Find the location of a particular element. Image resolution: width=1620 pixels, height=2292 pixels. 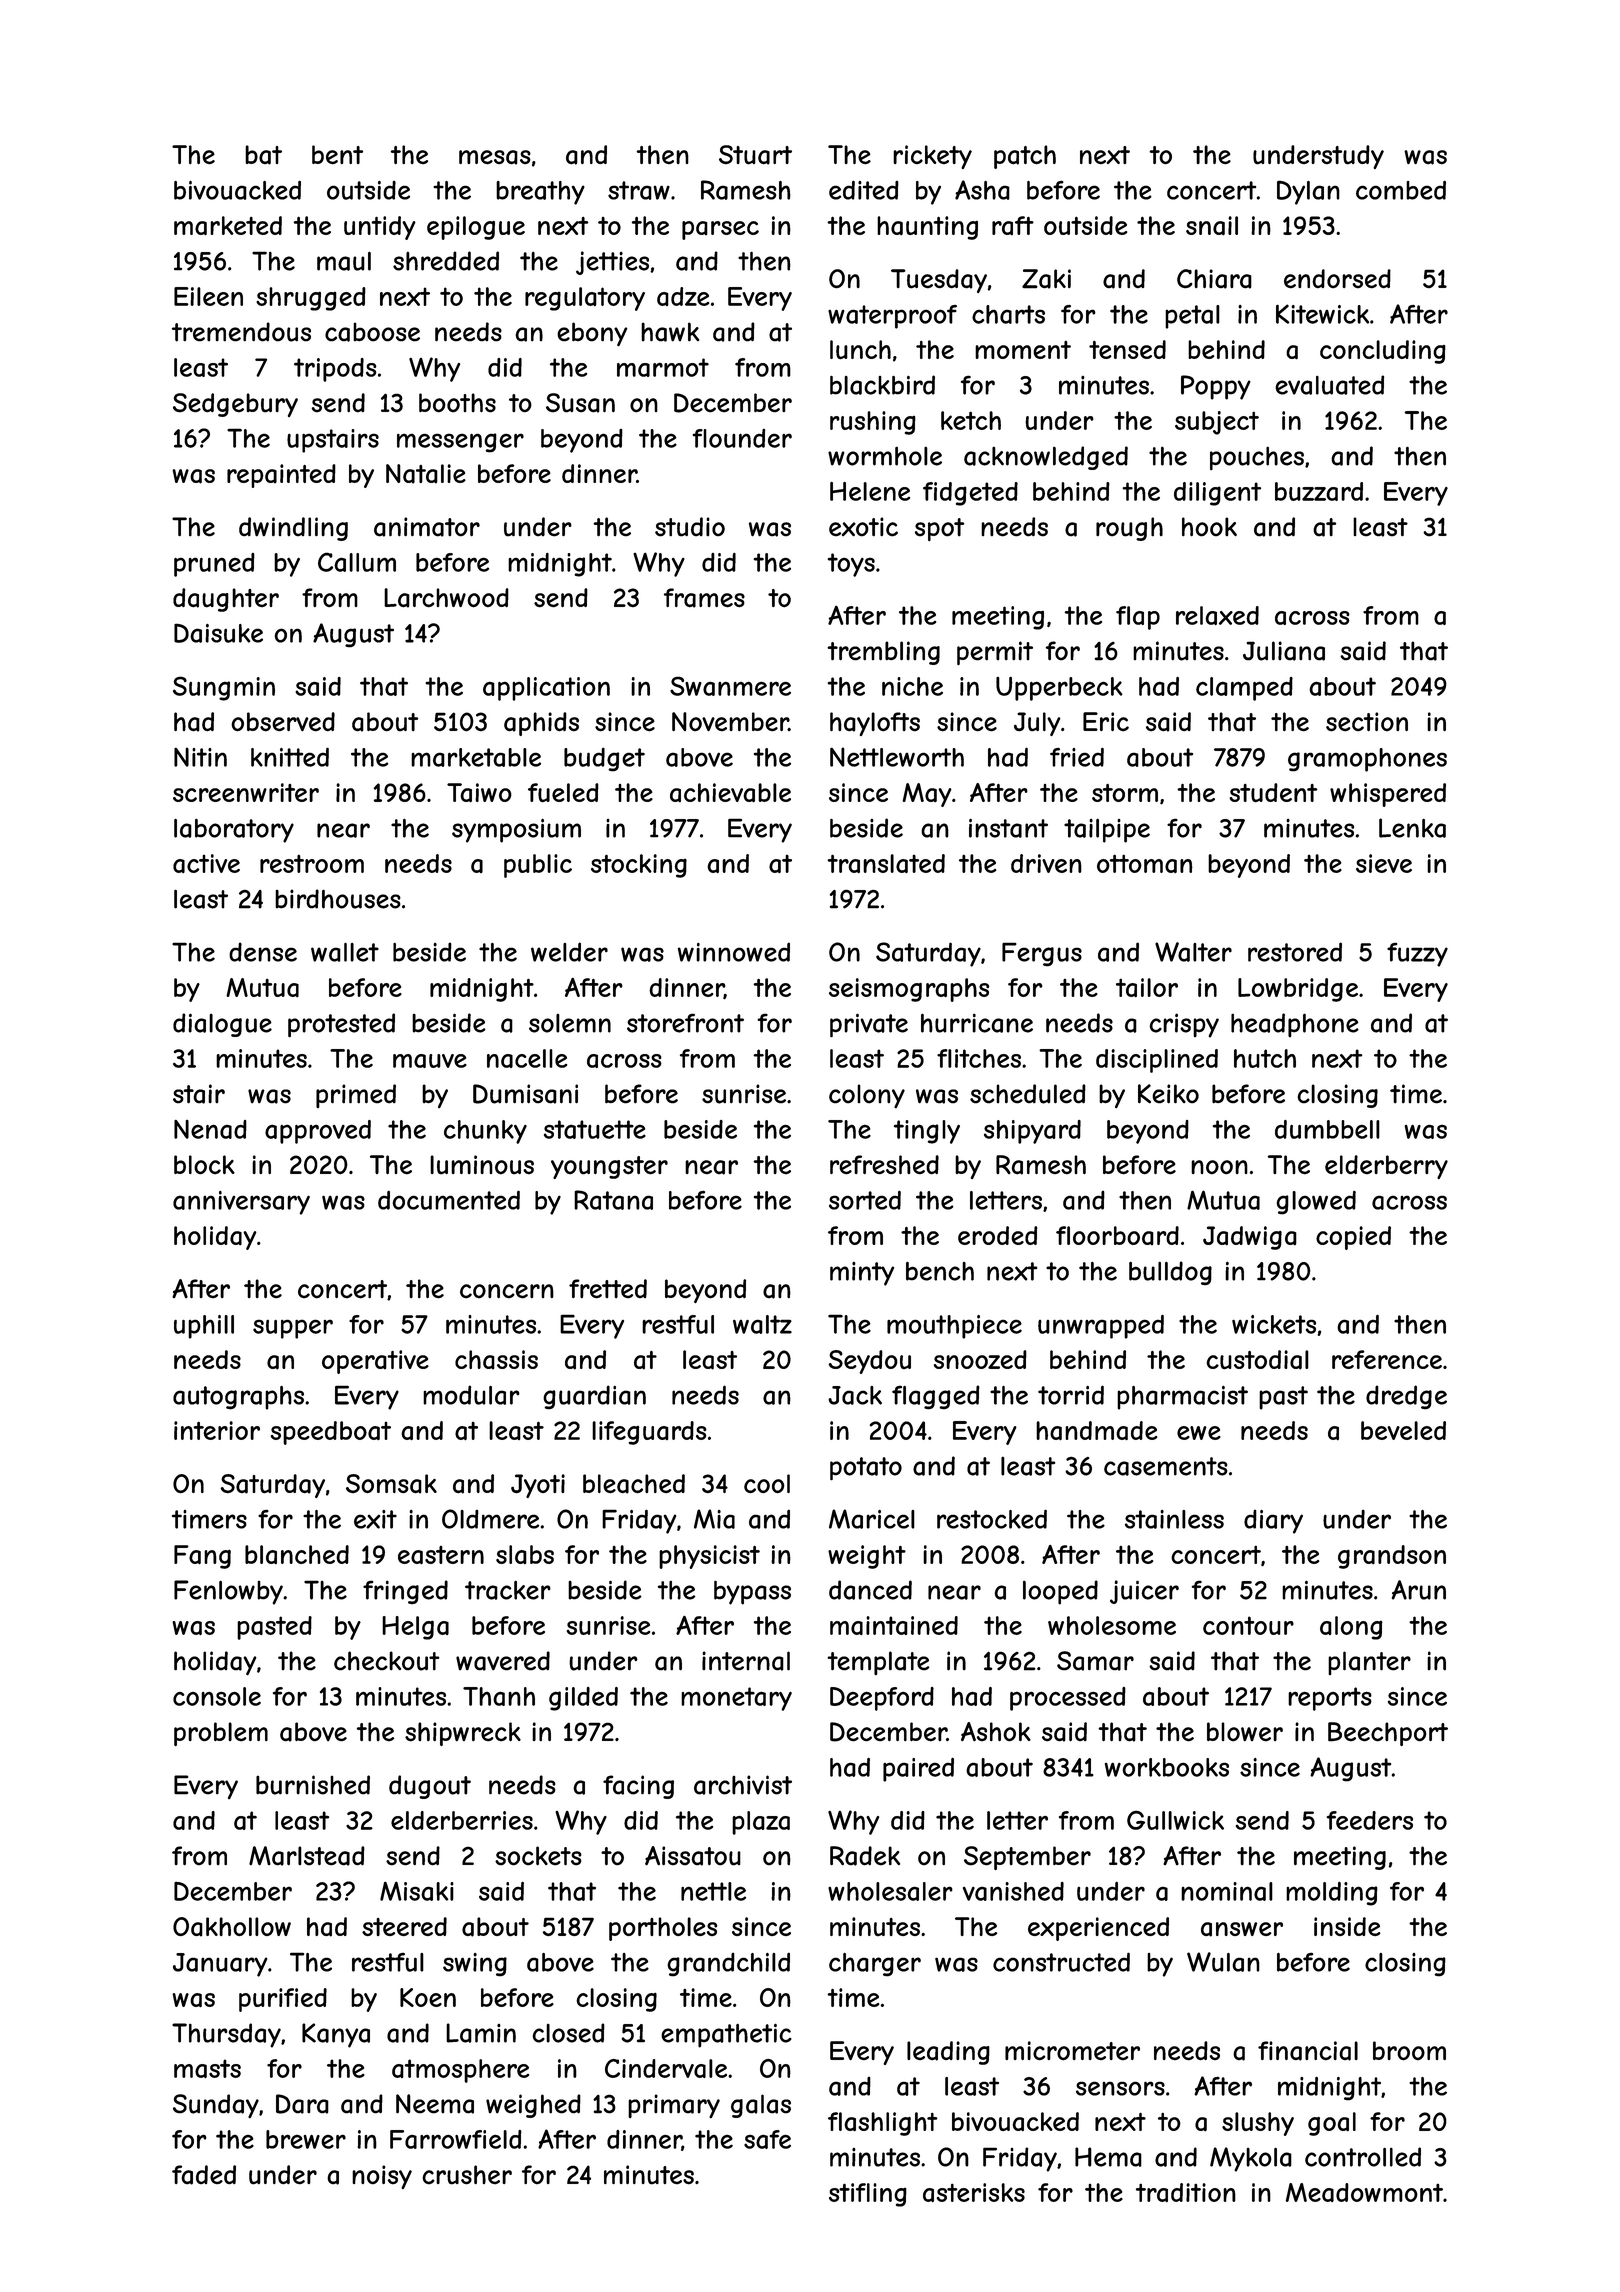

haunting is located at coordinates (927, 228).
